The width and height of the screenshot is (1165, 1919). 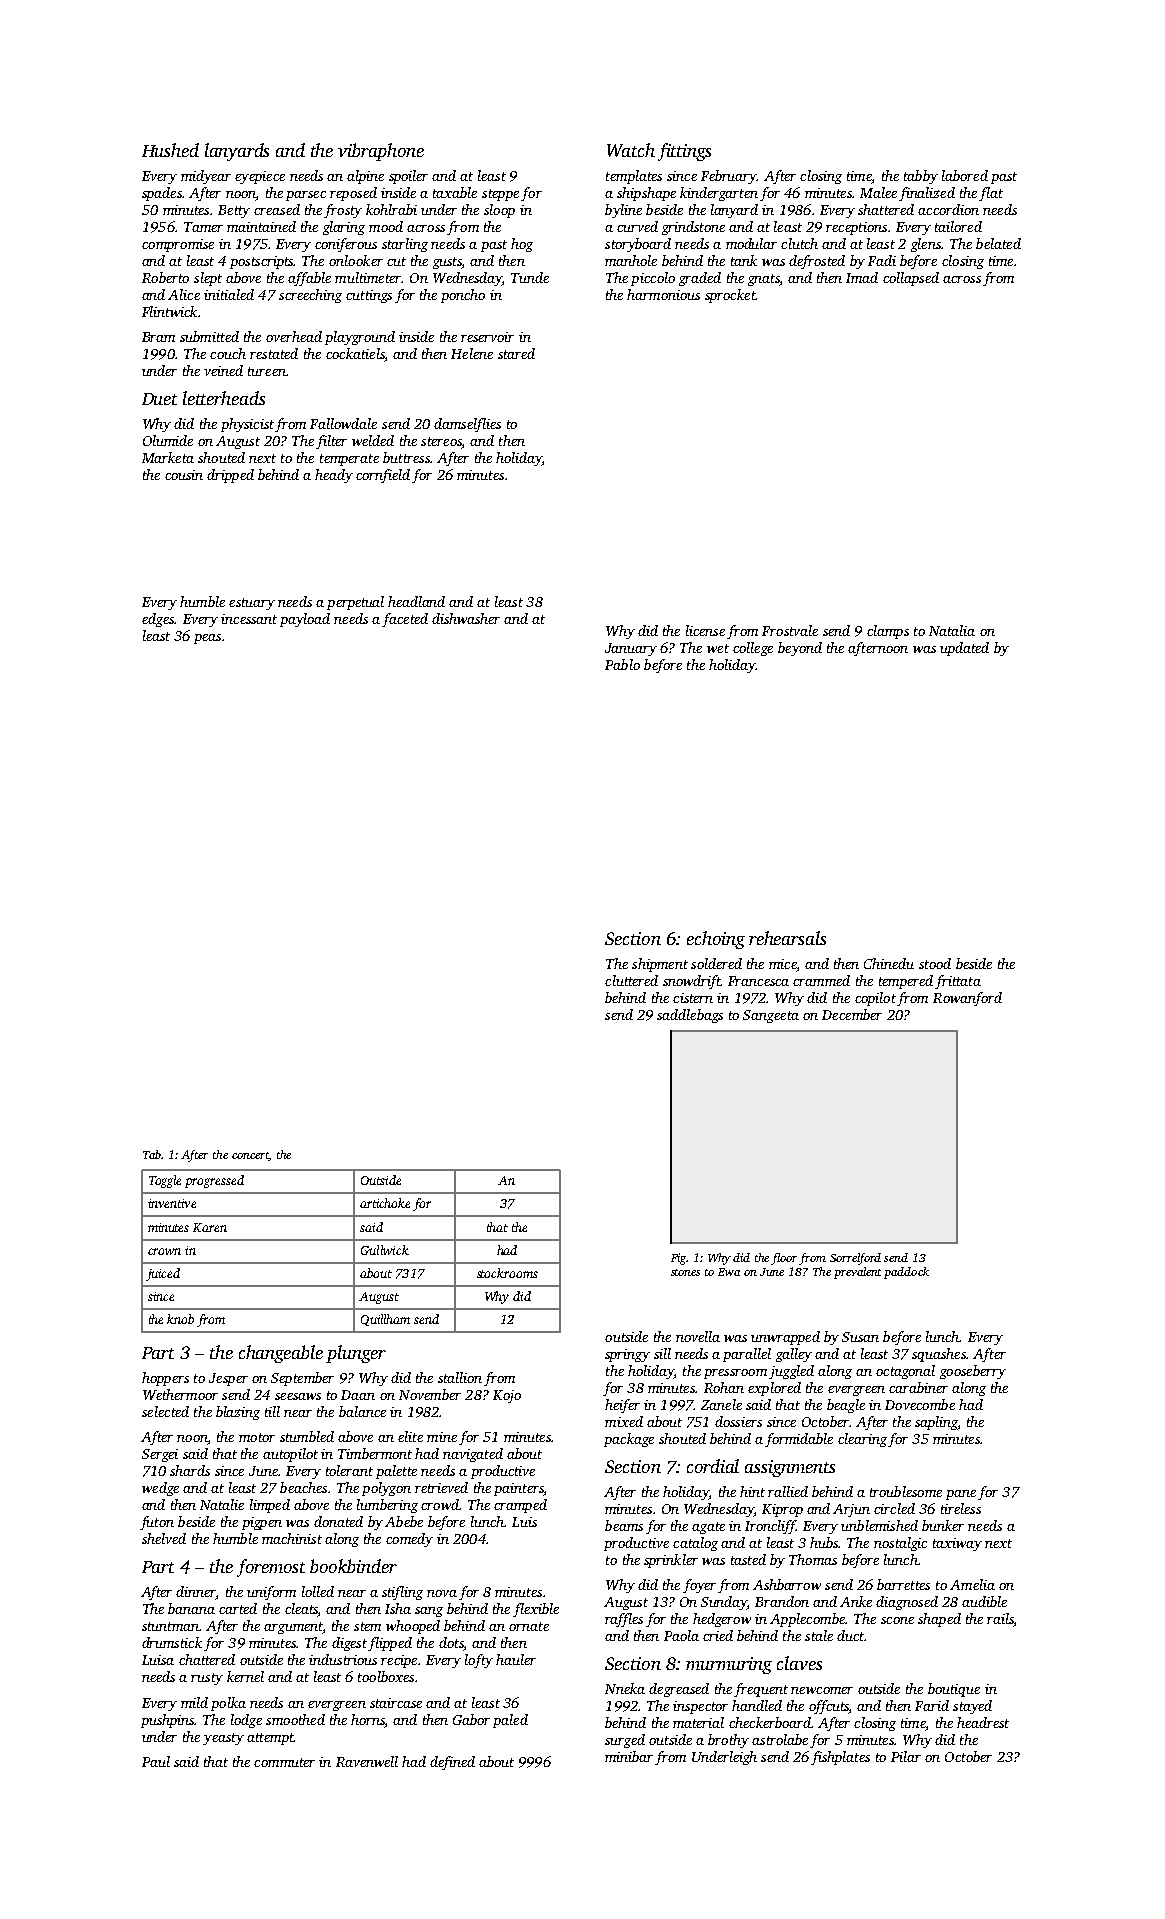 I want to click on updated, so click(x=964, y=649).
